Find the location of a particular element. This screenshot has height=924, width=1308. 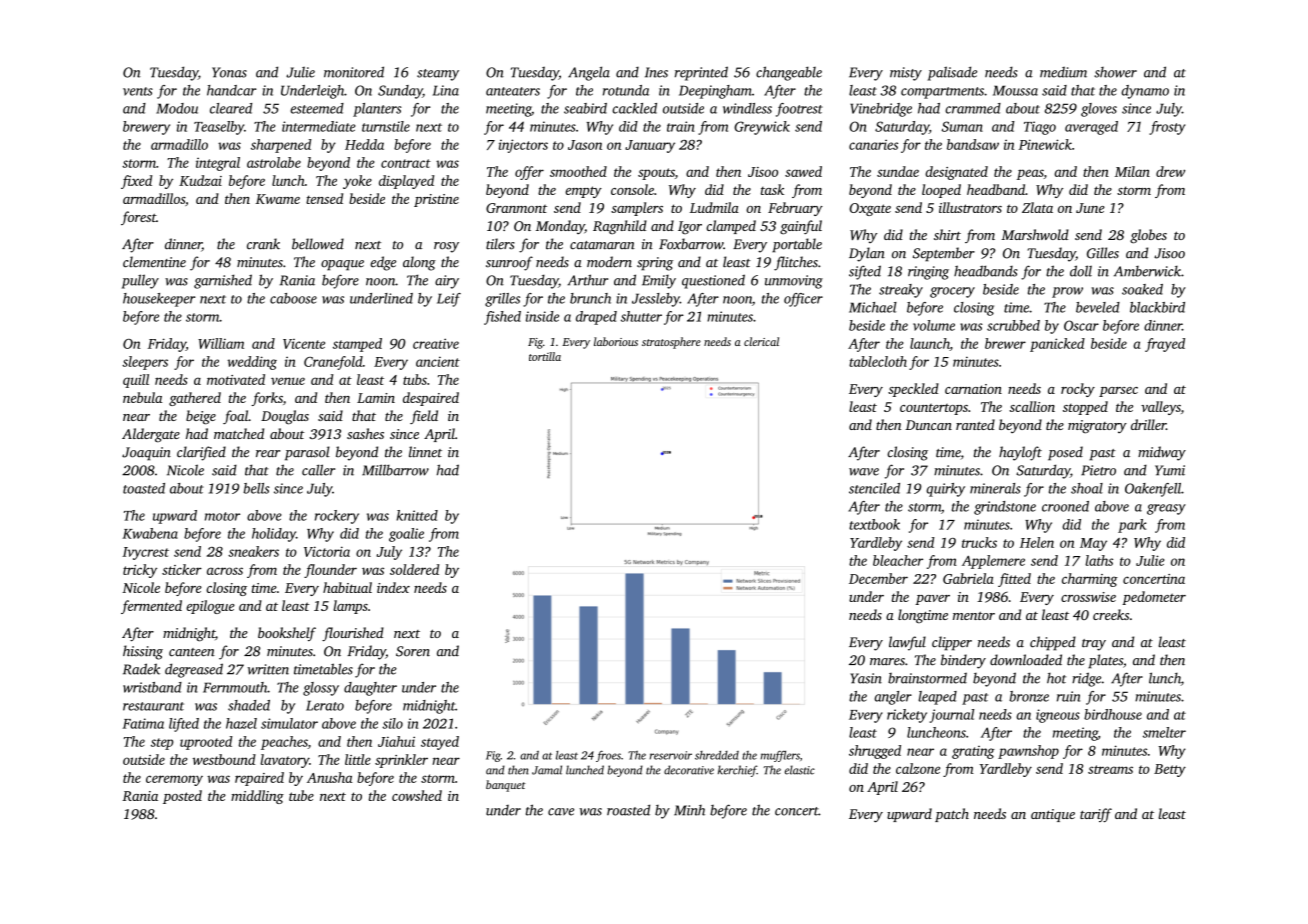

plates is located at coordinates (1105, 661).
